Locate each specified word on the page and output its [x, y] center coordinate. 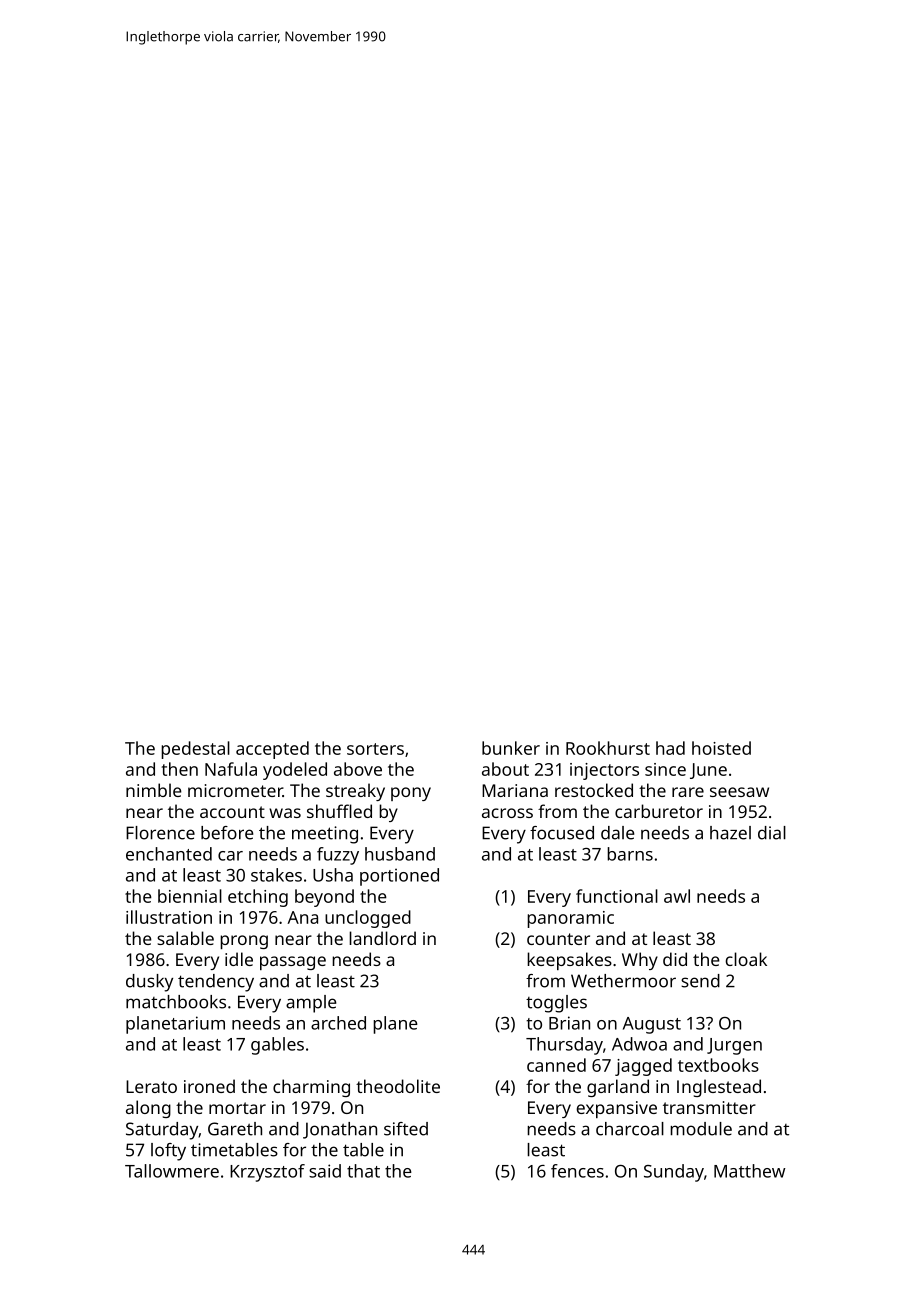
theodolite [398, 1086]
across [507, 813]
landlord [382, 938]
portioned [399, 877]
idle [239, 959]
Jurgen [734, 1046]
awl [677, 896]
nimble [154, 790]
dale [617, 833]
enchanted [169, 854]
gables [277, 1046]
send [700, 981]
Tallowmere [172, 1171]
